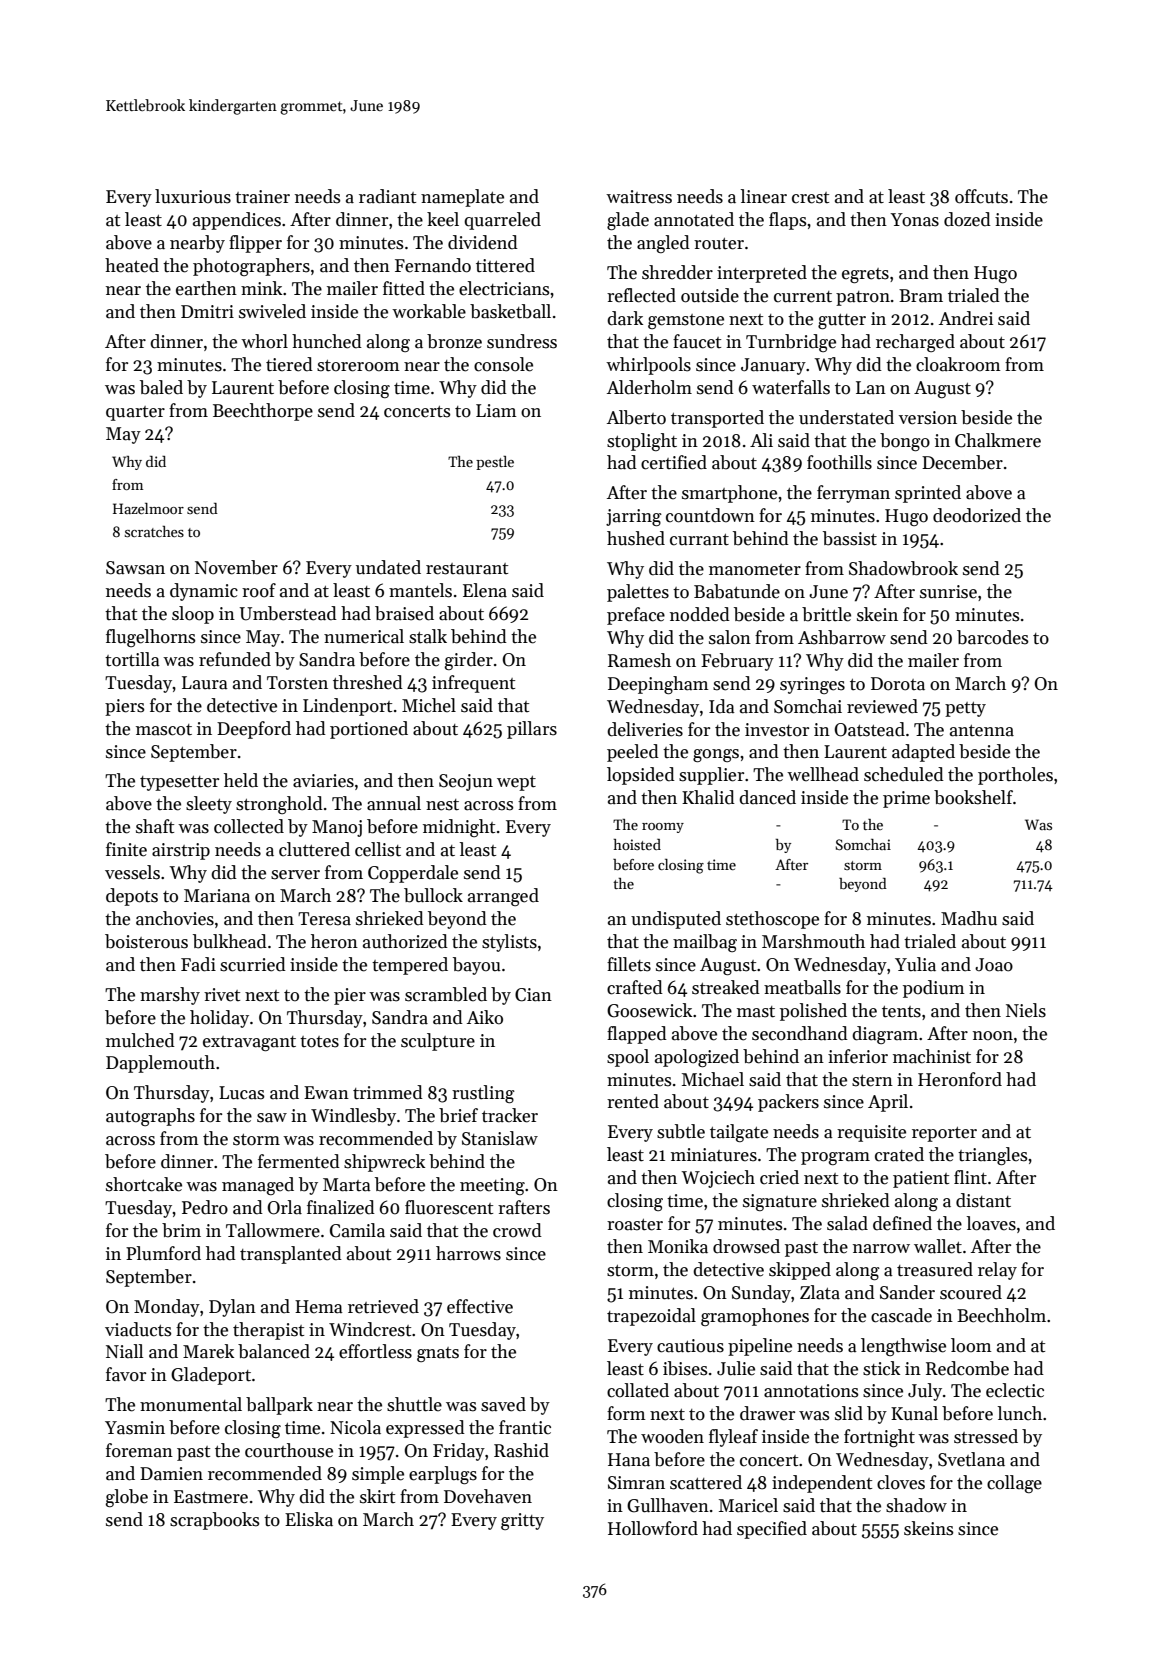 This image has width=1165, height=1654. Describe the element at coordinates (309, 1519) in the image. I see `Eliska` at that location.
